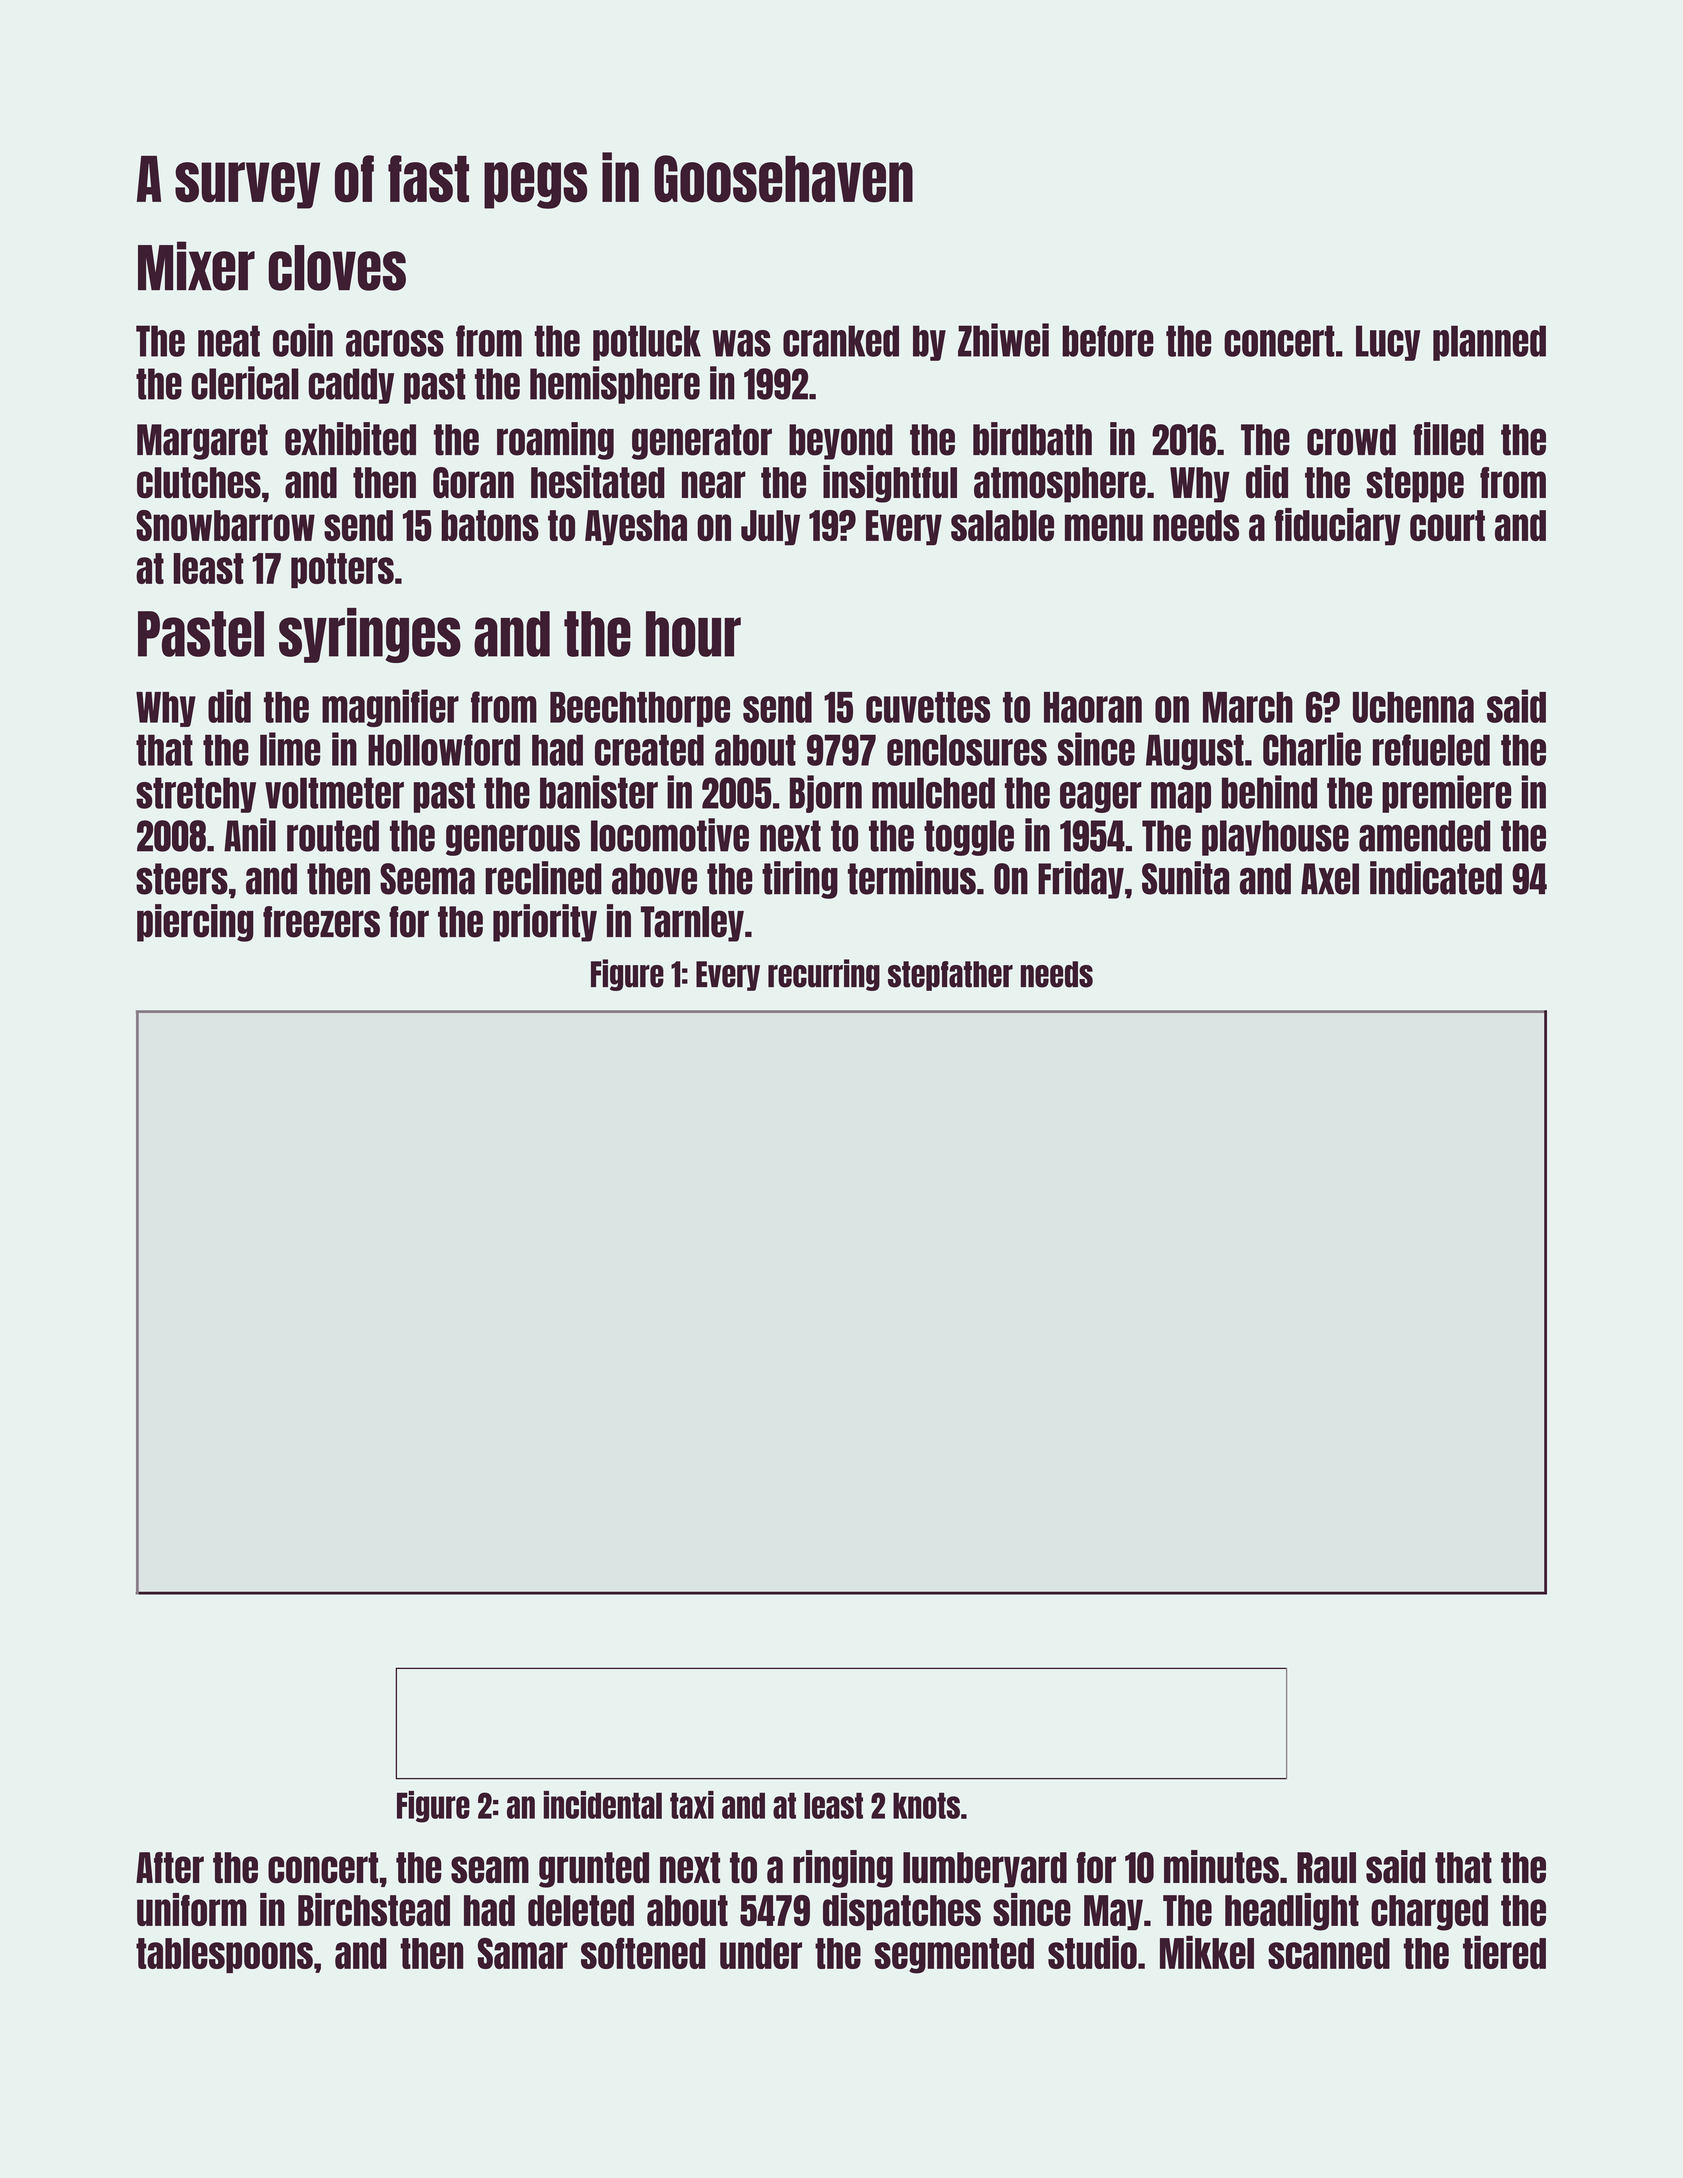  What do you see at coordinates (742, 343) in the screenshot?
I see `was` at bounding box center [742, 343].
